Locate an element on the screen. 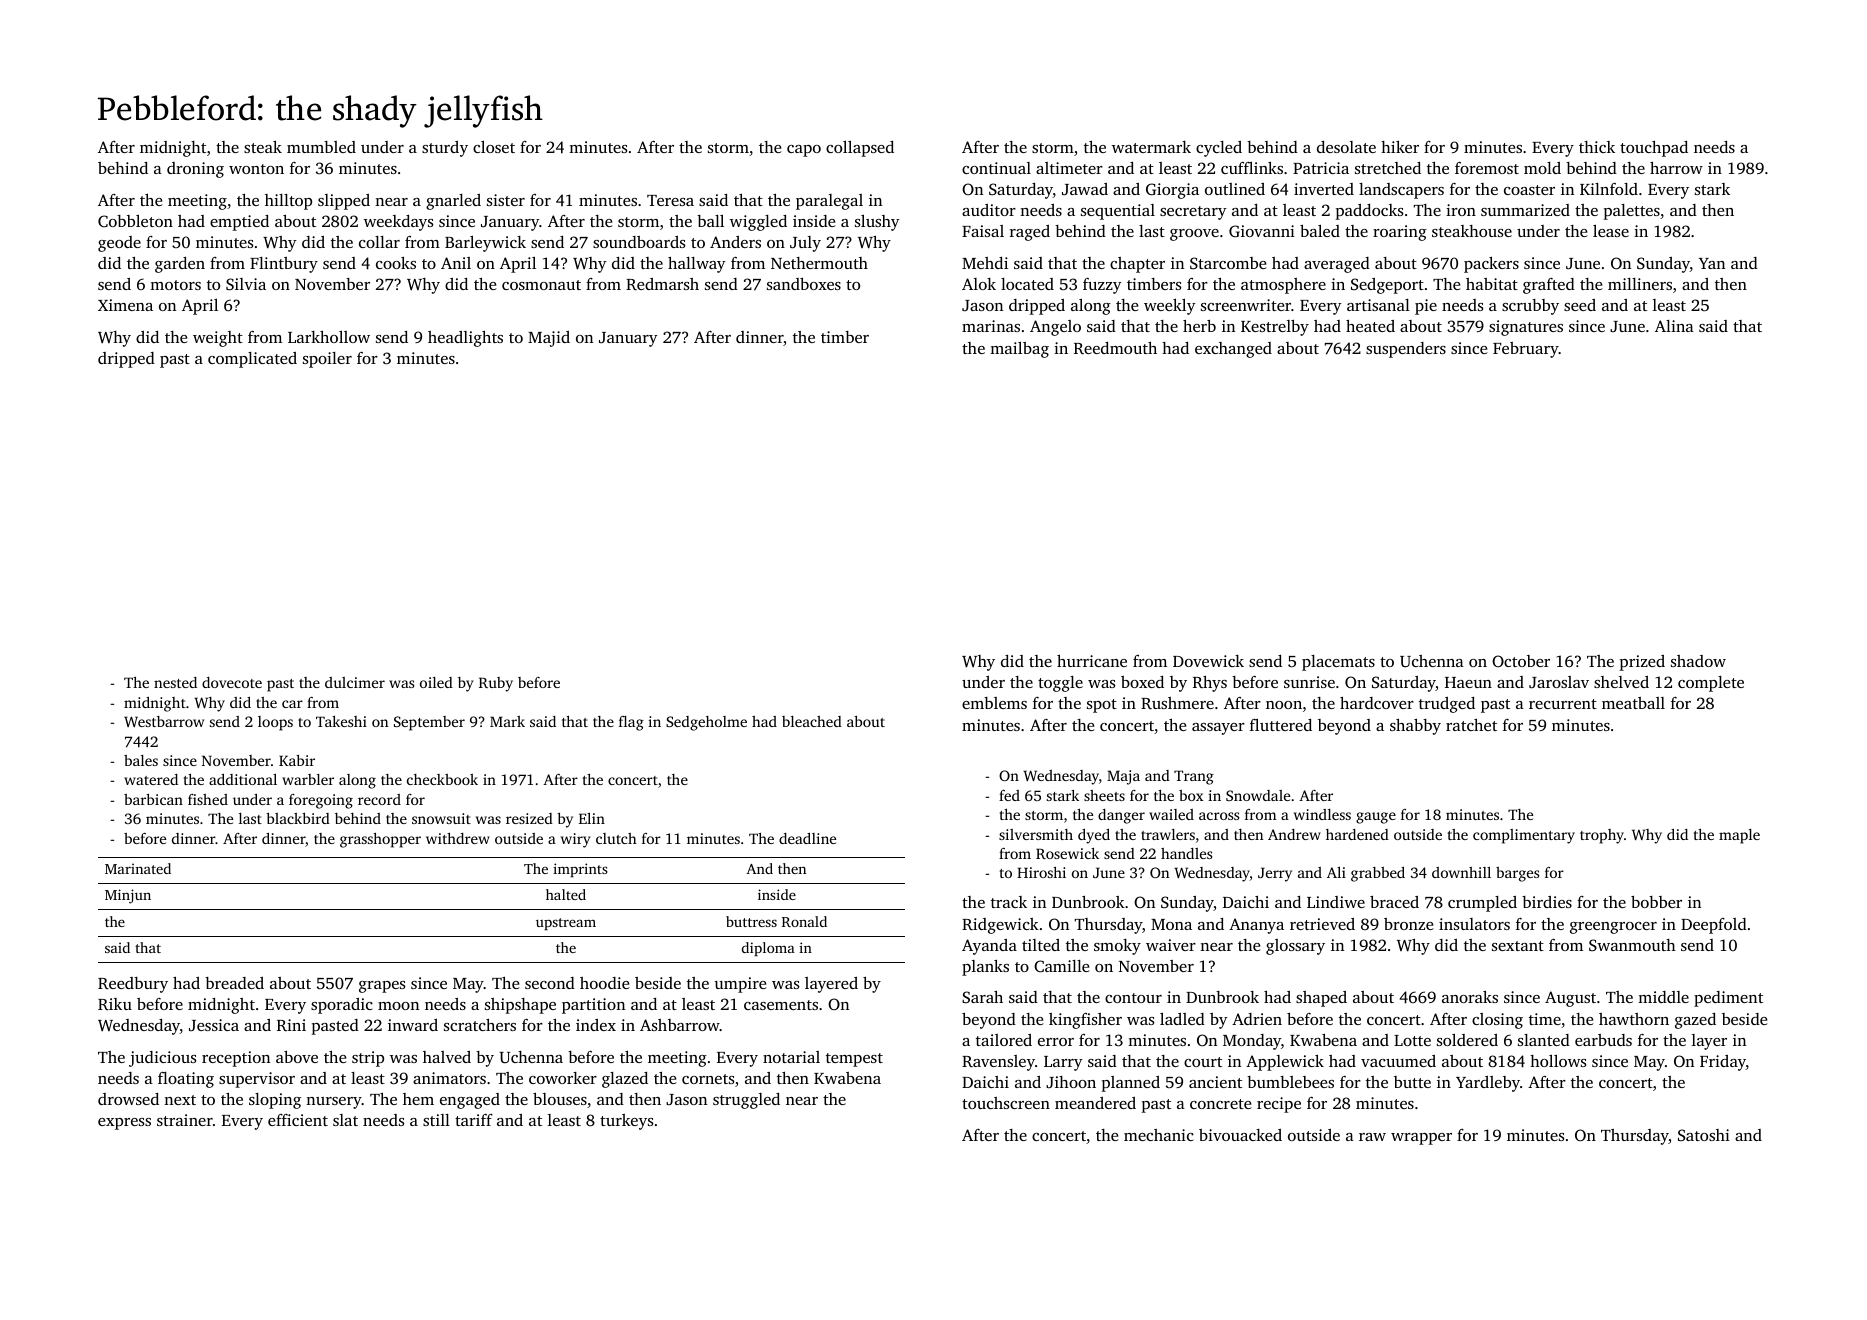  droning is located at coordinates (195, 170).
